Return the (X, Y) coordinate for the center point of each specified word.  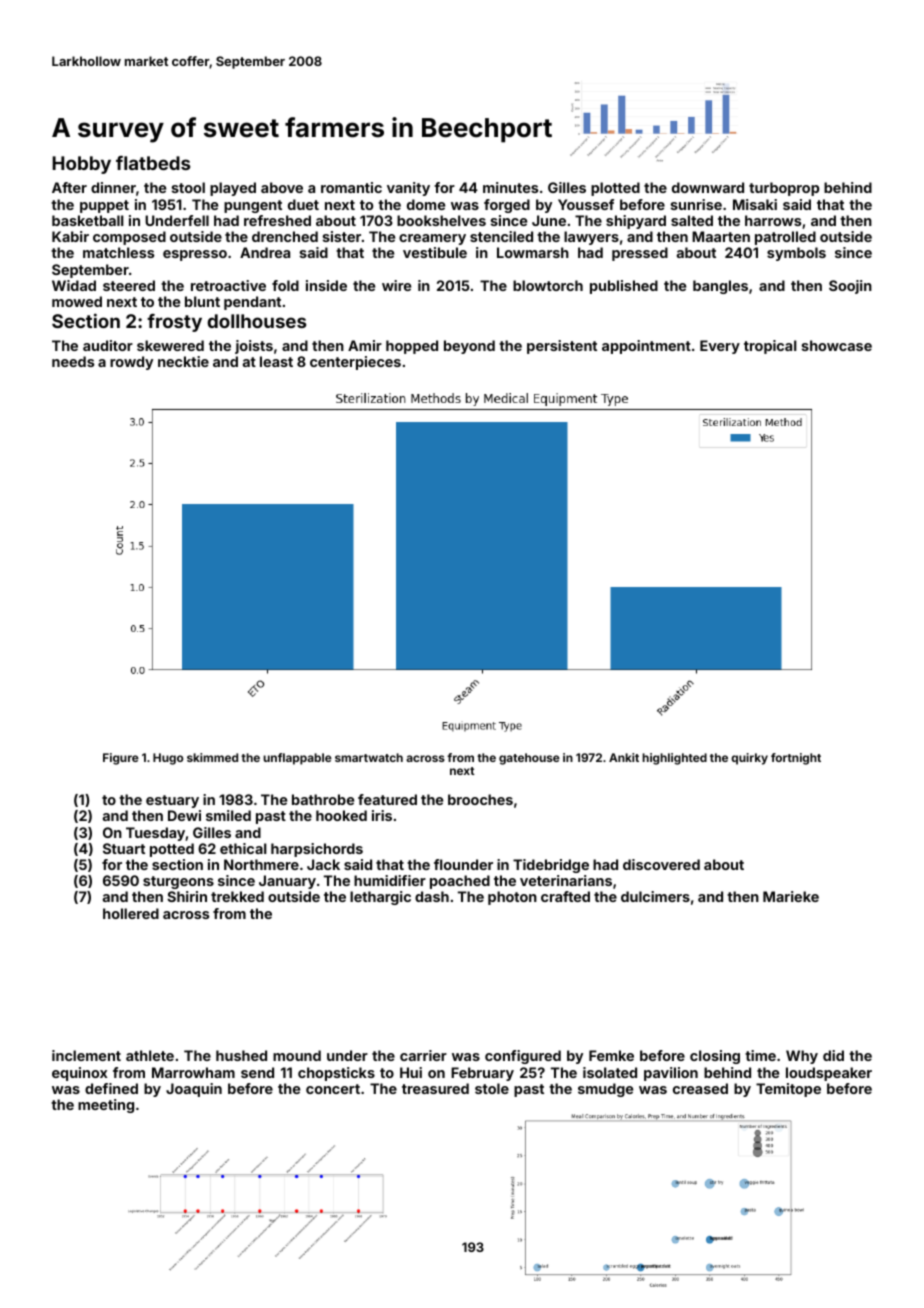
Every (720, 347)
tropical (770, 347)
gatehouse (529, 759)
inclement (86, 1055)
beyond (469, 347)
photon (512, 898)
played (233, 189)
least (276, 361)
